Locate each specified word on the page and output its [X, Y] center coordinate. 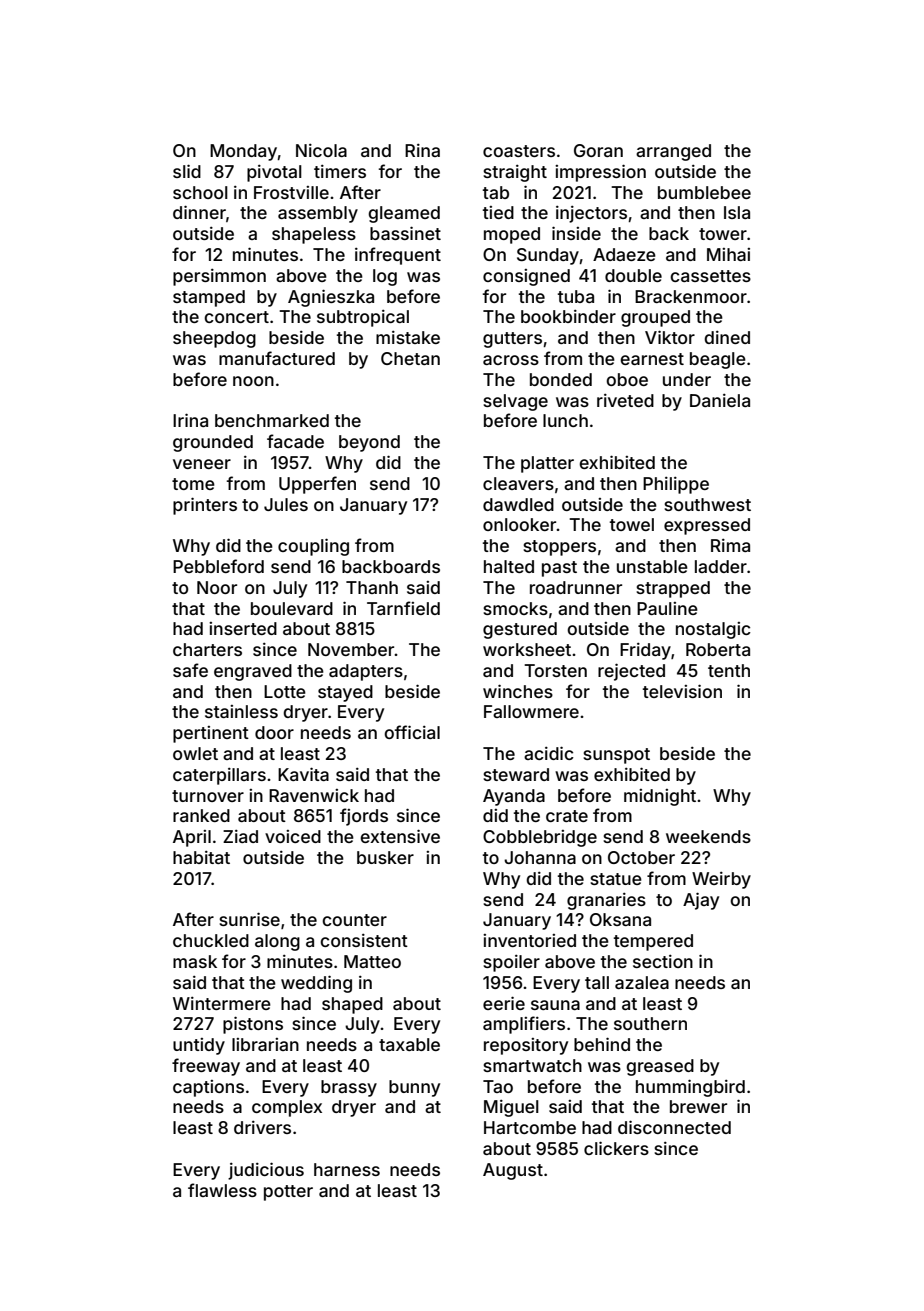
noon [253, 381]
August [513, 1171]
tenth [729, 670]
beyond [369, 443]
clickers [616, 1148]
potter [288, 1193]
